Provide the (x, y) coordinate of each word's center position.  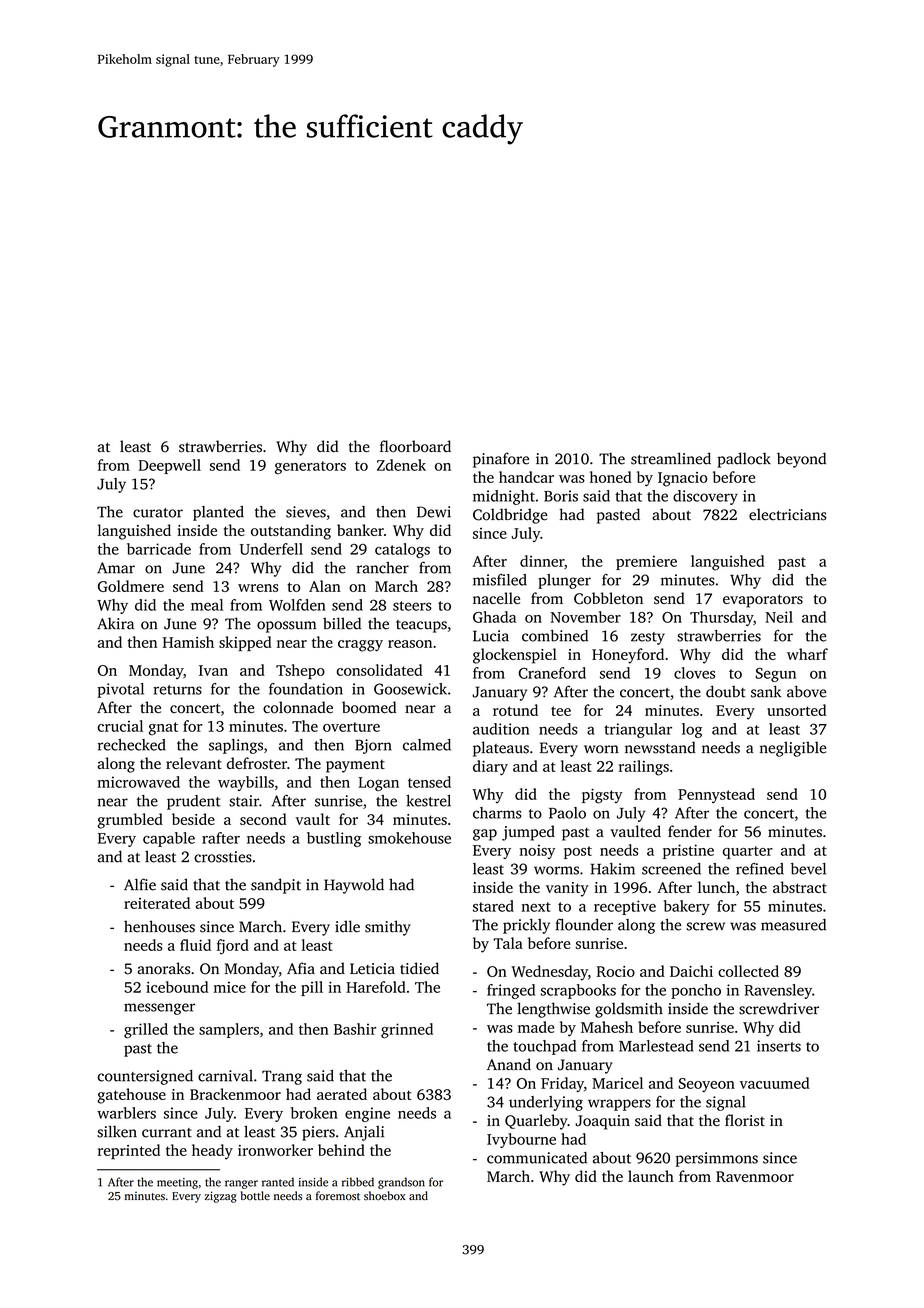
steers (412, 606)
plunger (564, 581)
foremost (338, 1196)
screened (671, 869)
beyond (801, 460)
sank (766, 691)
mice (230, 987)
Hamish (188, 642)
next (536, 907)
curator (158, 513)
